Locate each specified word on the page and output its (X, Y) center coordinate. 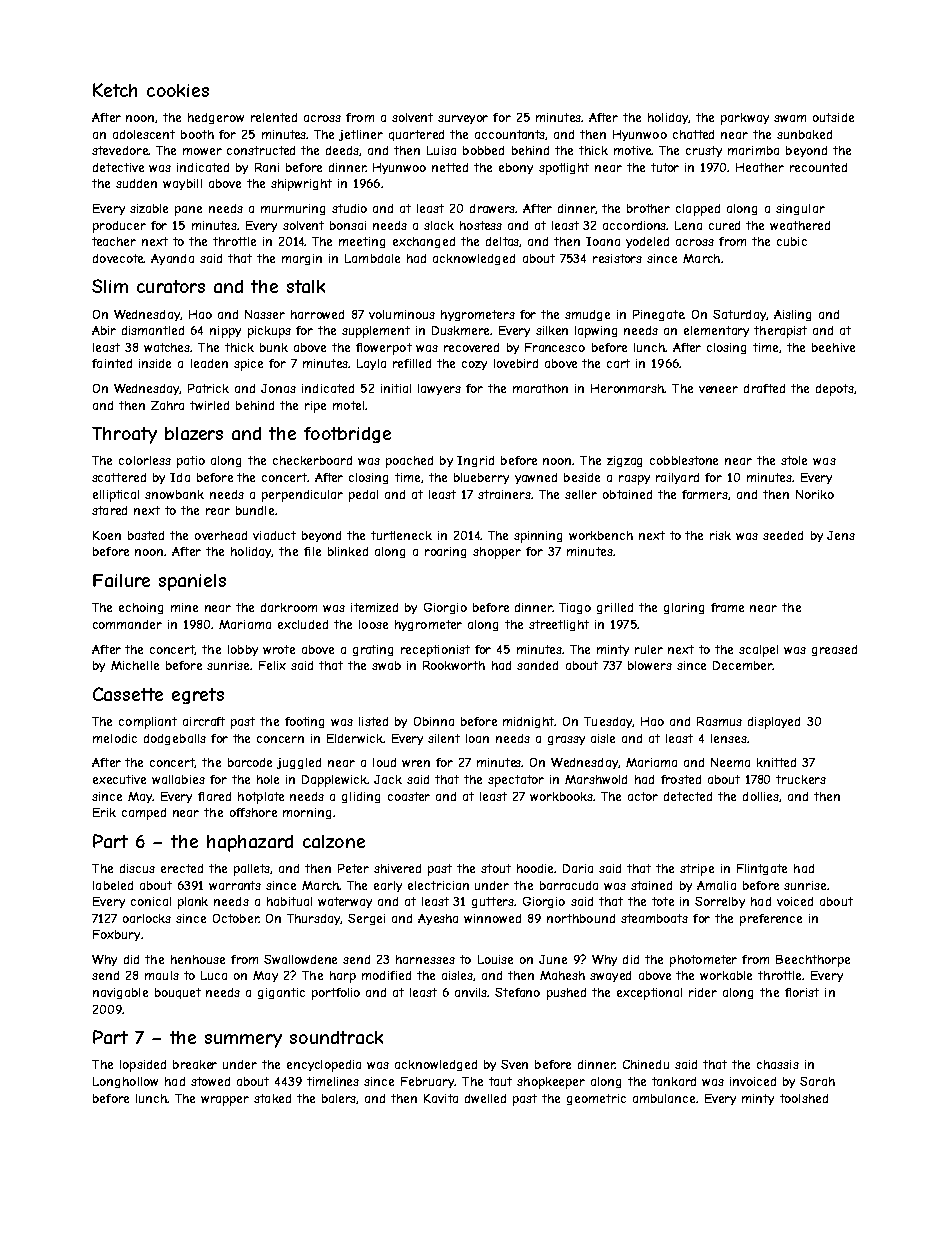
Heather (760, 167)
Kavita (441, 1098)
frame (727, 607)
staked (272, 1098)
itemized (374, 607)
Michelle (135, 665)
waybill (182, 184)
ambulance (664, 1098)
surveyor (463, 119)
